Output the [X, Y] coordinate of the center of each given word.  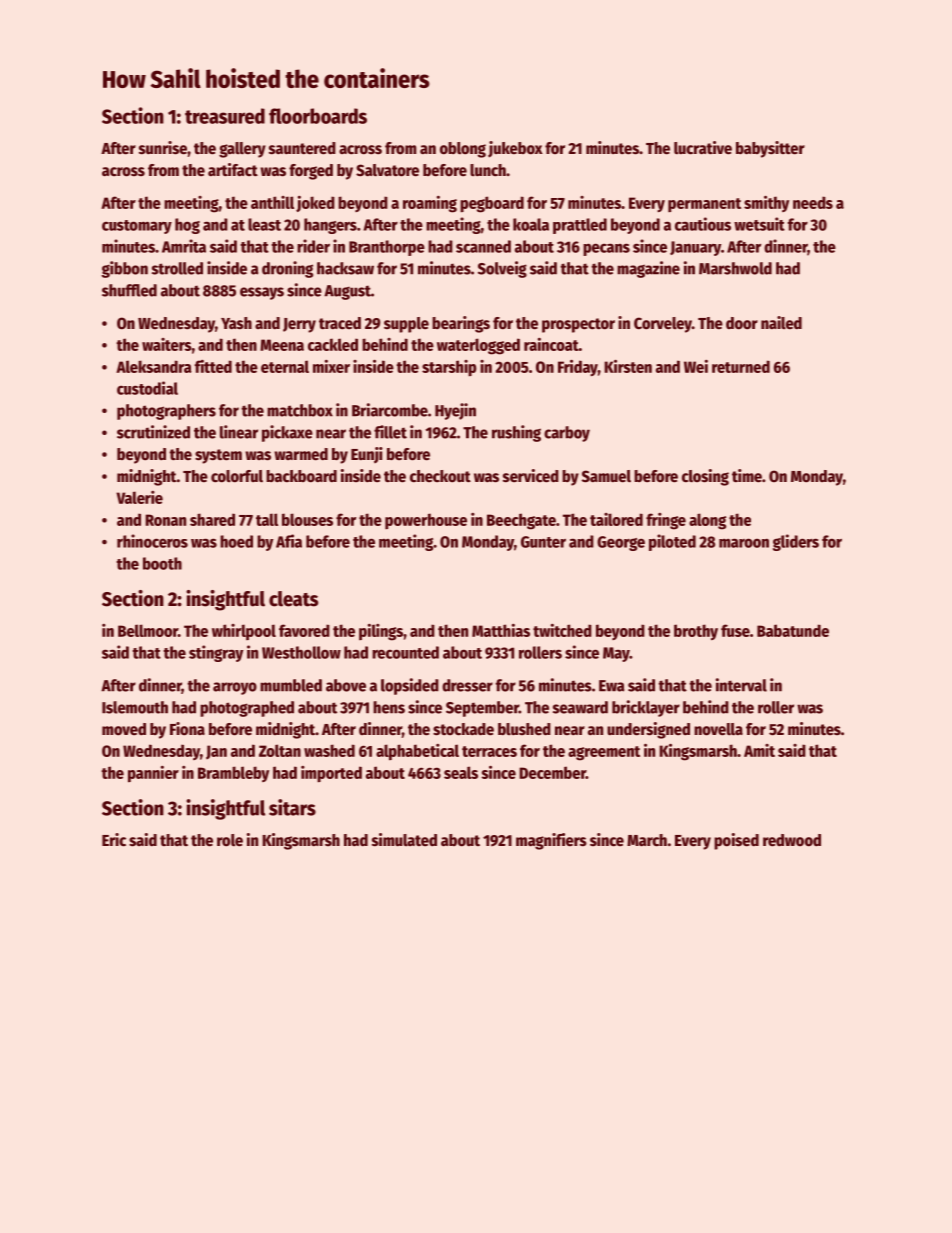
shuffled [129, 290]
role [230, 840]
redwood [792, 840]
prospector [578, 325]
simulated [404, 840]
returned [741, 366]
